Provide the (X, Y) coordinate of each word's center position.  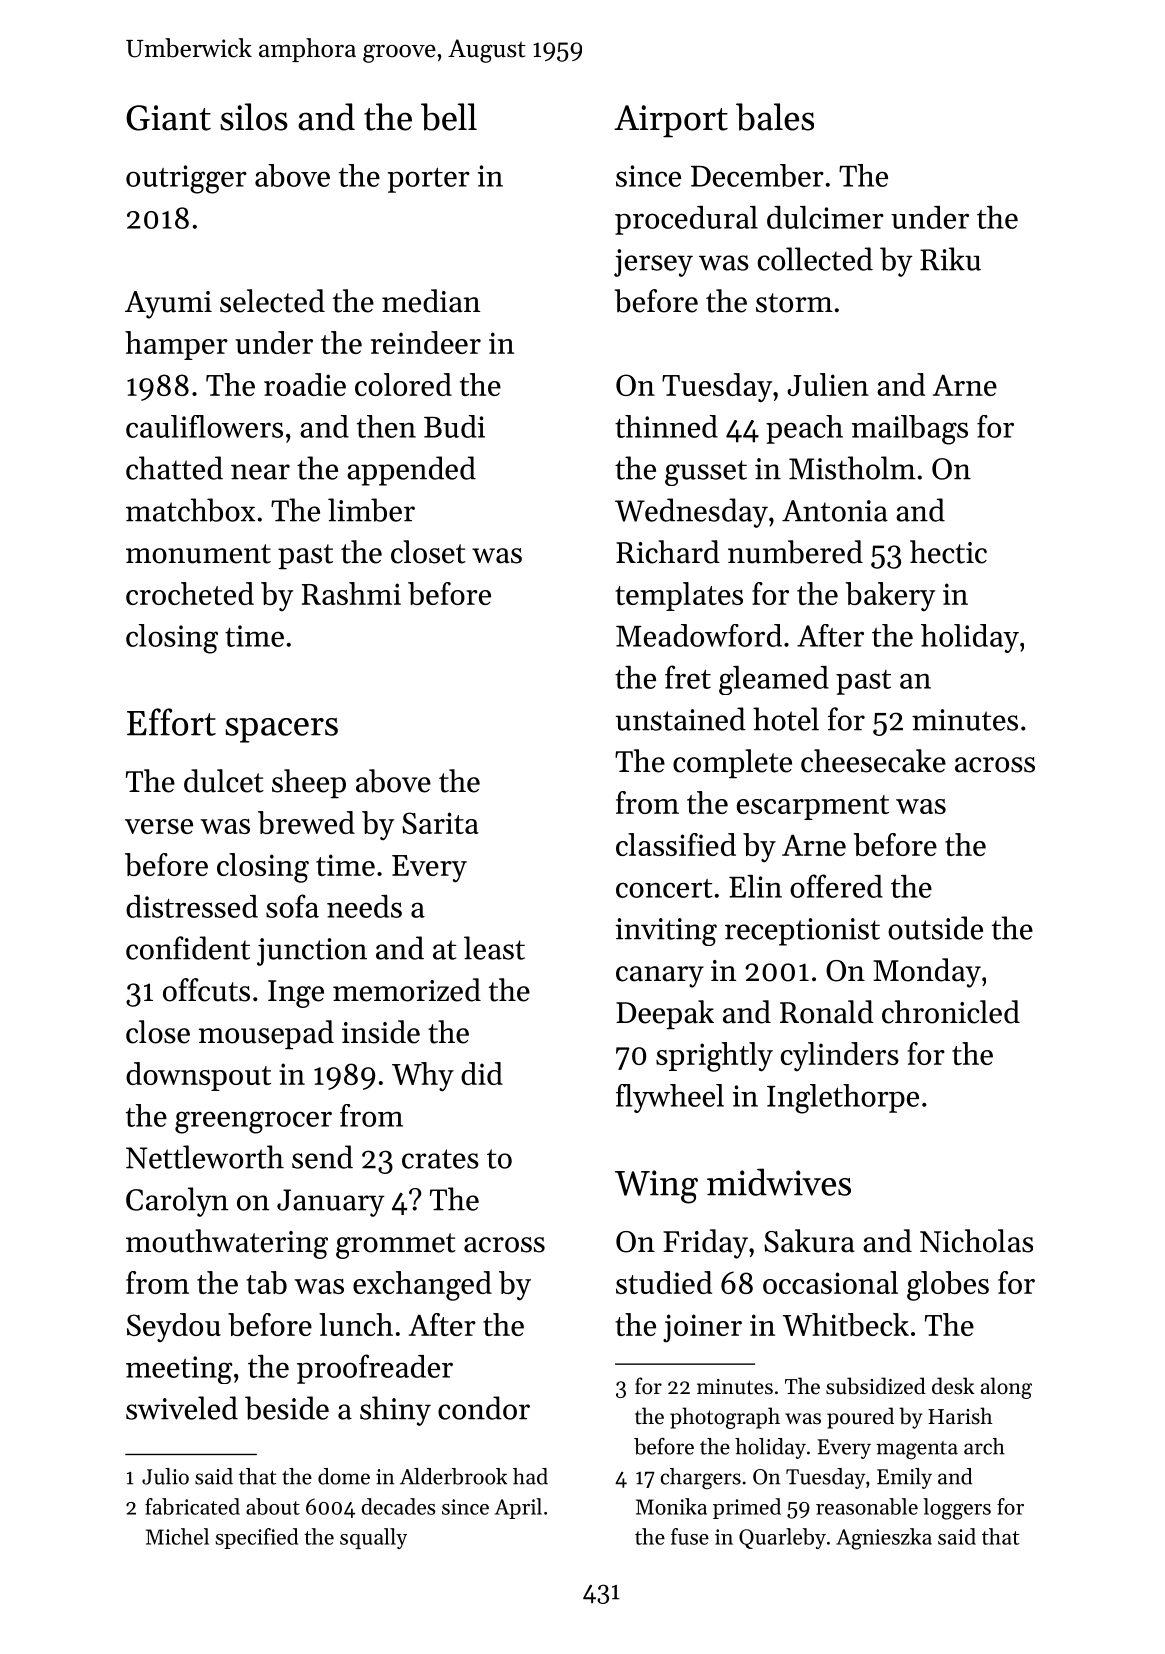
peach (804, 429)
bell (449, 117)
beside (287, 1408)
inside (381, 1032)
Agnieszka (884, 1539)
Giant (168, 118)
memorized (407, 990)
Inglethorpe (843, 1099)
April (518, 1508)
